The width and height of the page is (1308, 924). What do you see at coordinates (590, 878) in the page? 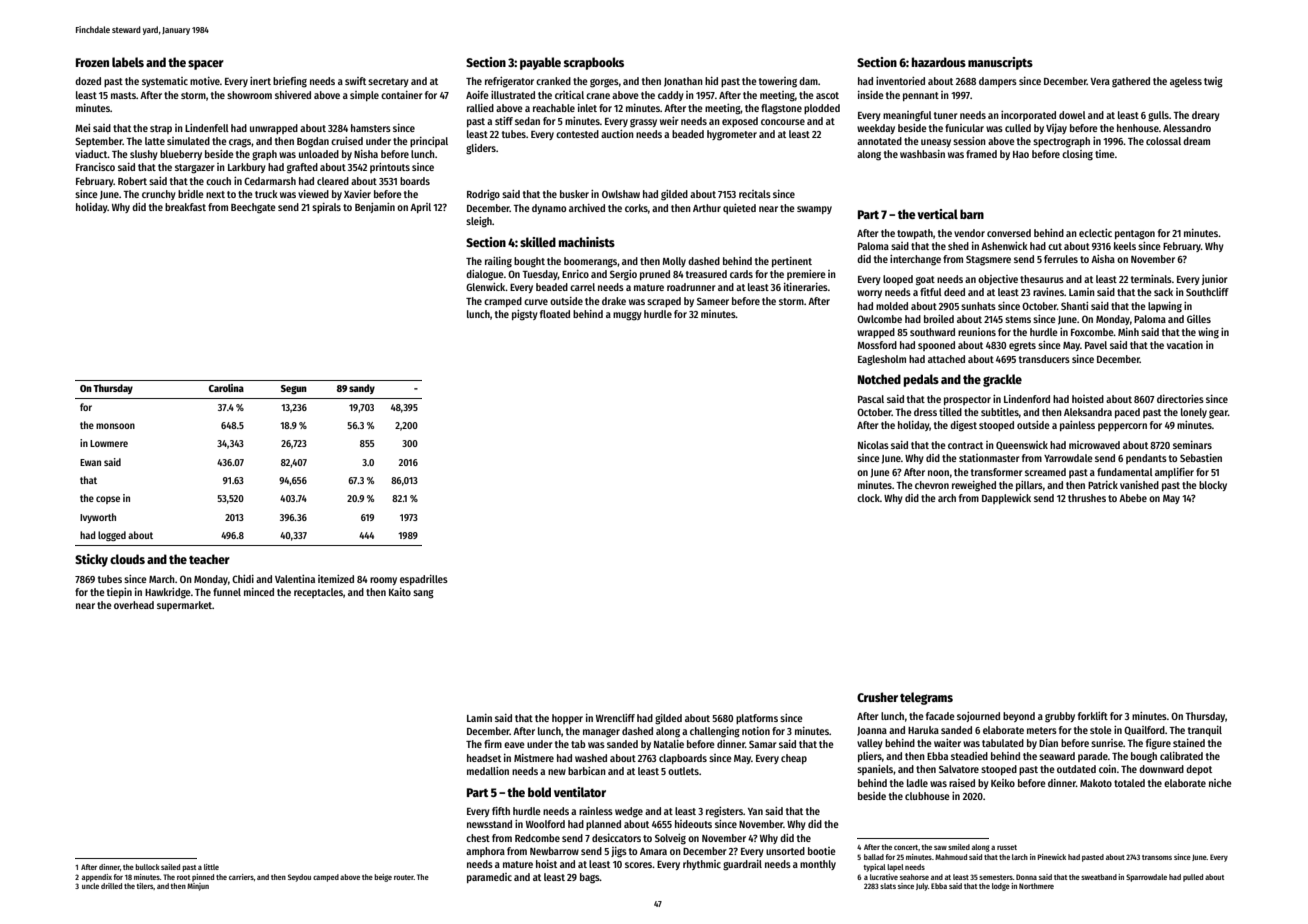
I see `bags` at bounding box center [590, 878].
